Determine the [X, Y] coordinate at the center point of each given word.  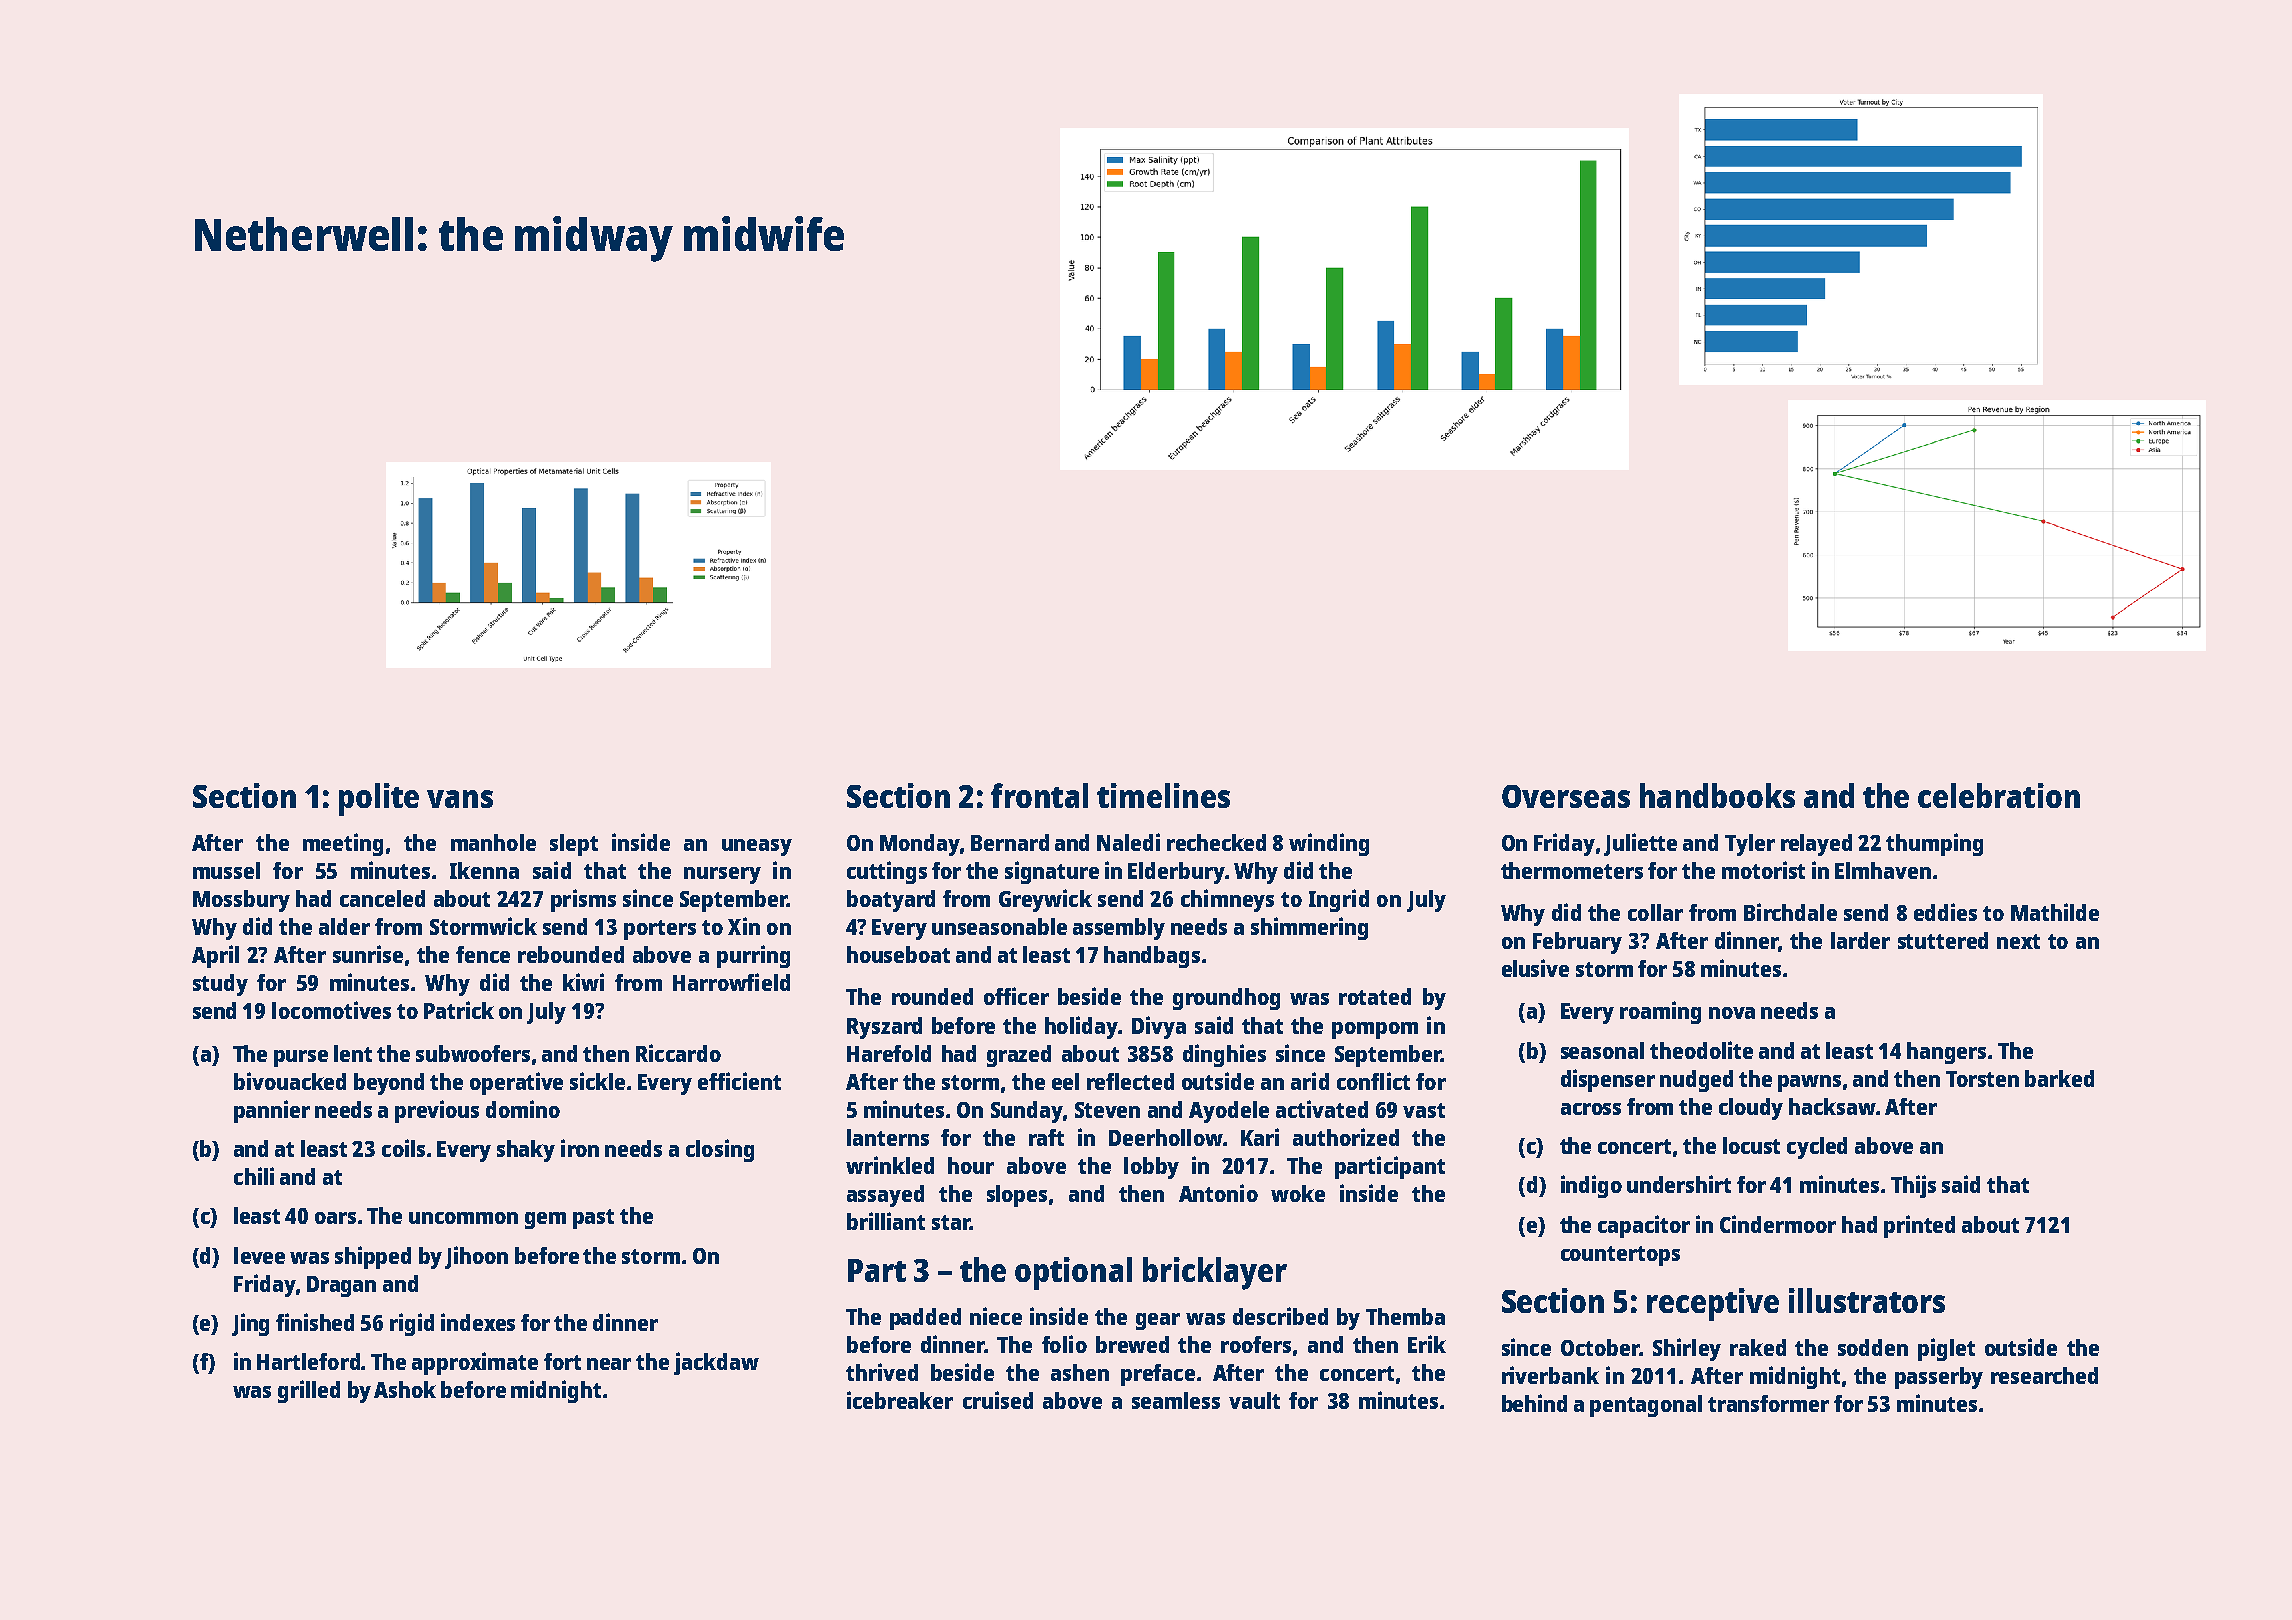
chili [254, 1176]
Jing [250, 1324]
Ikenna [484, 870]
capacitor [1644, 1226]
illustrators [1867, 1300]
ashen [1080, 1372]
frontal [1039, 795]
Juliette [1640, 844]
